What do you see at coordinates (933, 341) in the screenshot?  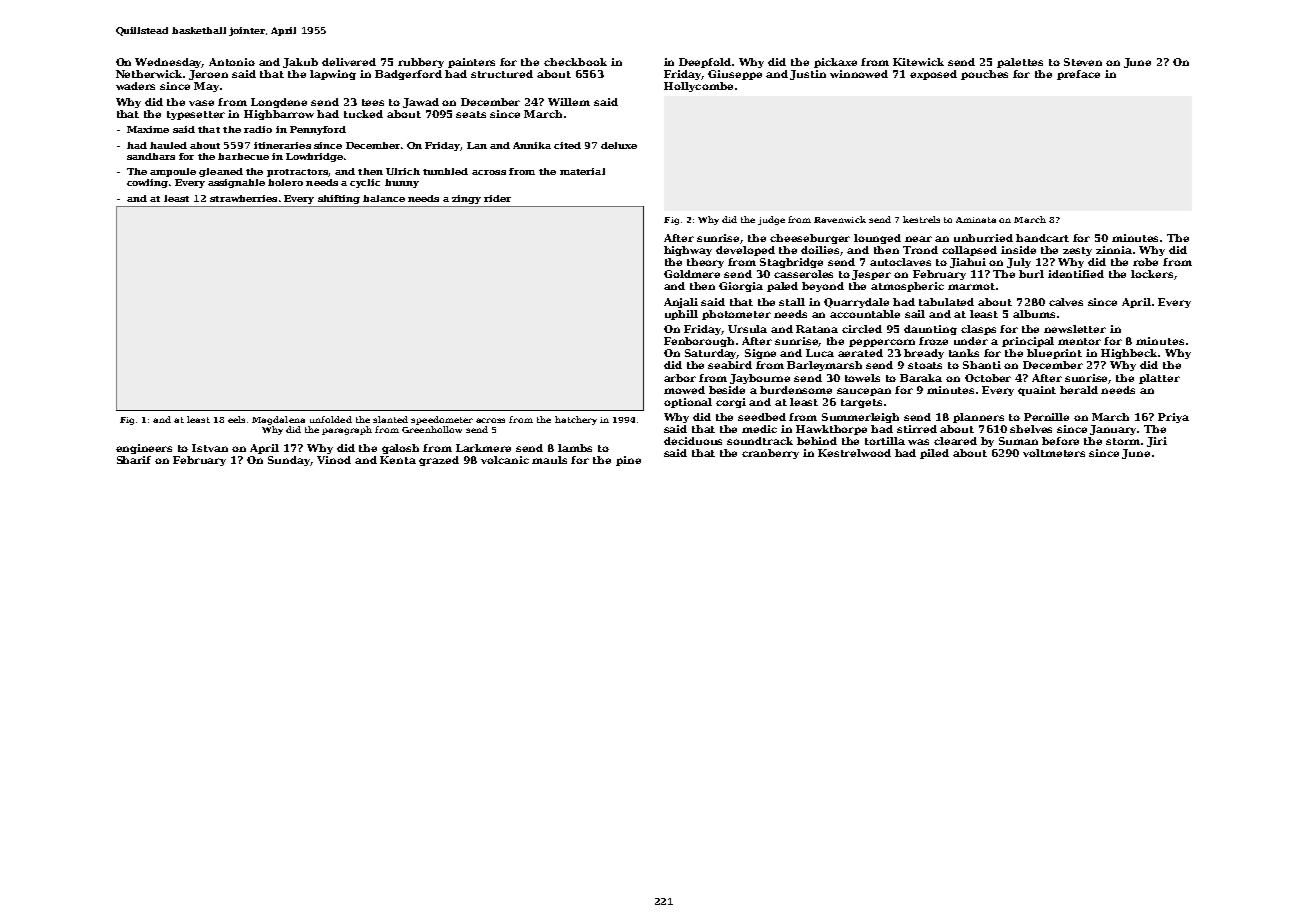 I see `froze` at bounding box center [933, 341].
